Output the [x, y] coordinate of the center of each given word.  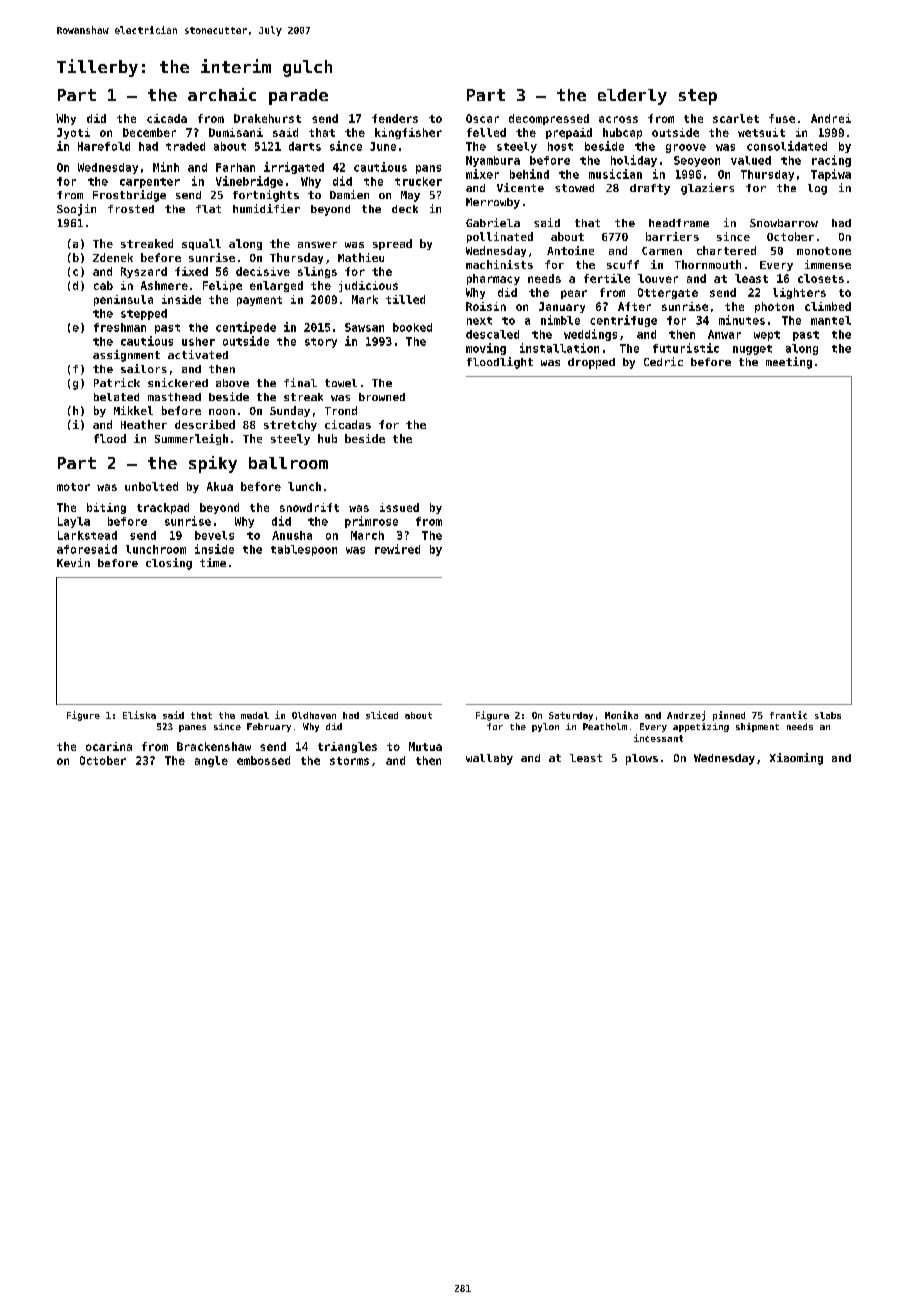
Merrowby [493, 203]
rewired [397, 549]
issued [399, 507]
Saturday [571, 716]
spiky [213, 464]
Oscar [482, 118]
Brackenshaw [214, 746]
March [367, 535]
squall [201, 244]
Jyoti [73, 133]
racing [831, 161]
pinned [729, 716]
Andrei [831, 118]
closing [169, 564]
